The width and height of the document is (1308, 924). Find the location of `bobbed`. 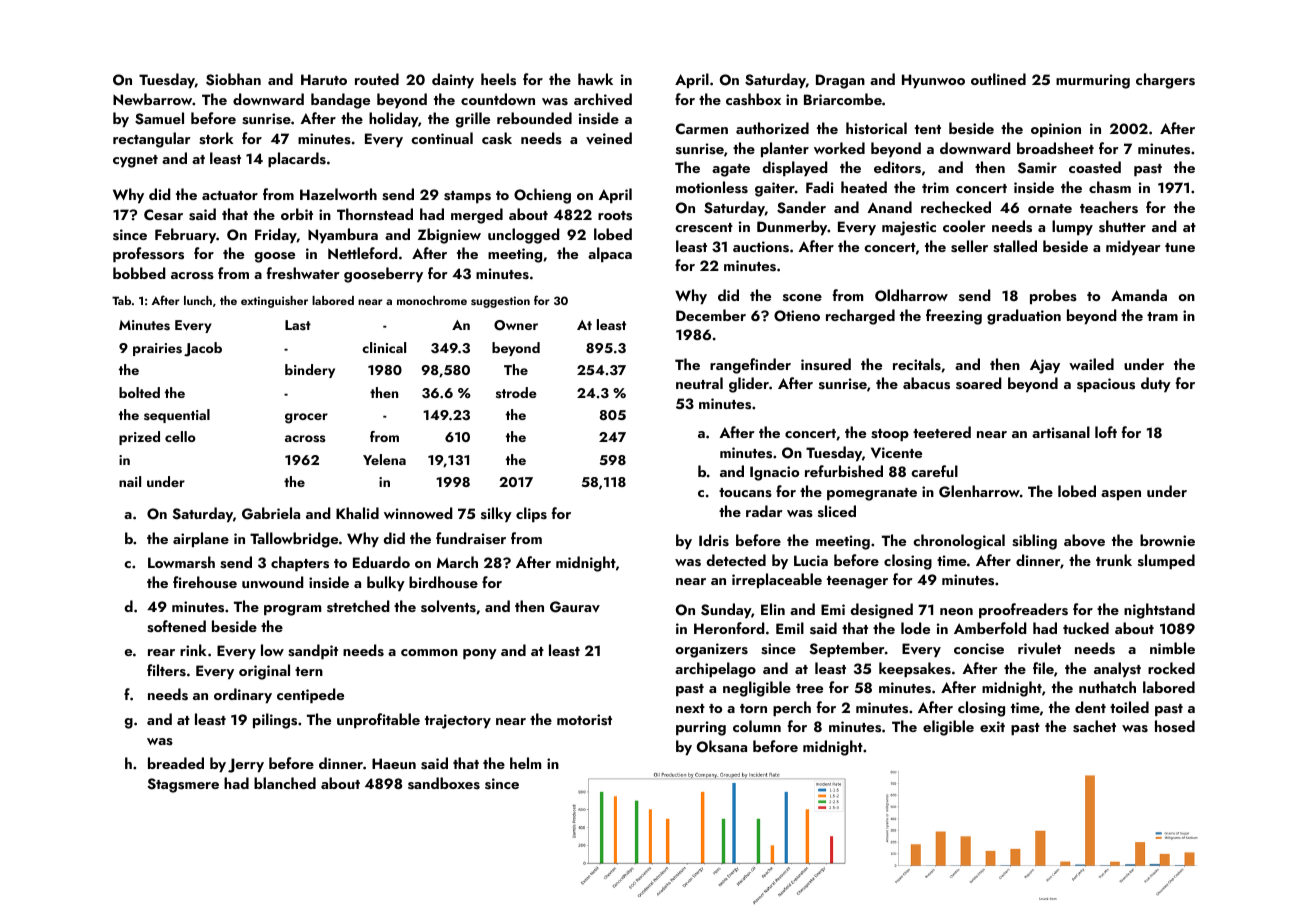

bobbed is located at coordinates (139, 273).
